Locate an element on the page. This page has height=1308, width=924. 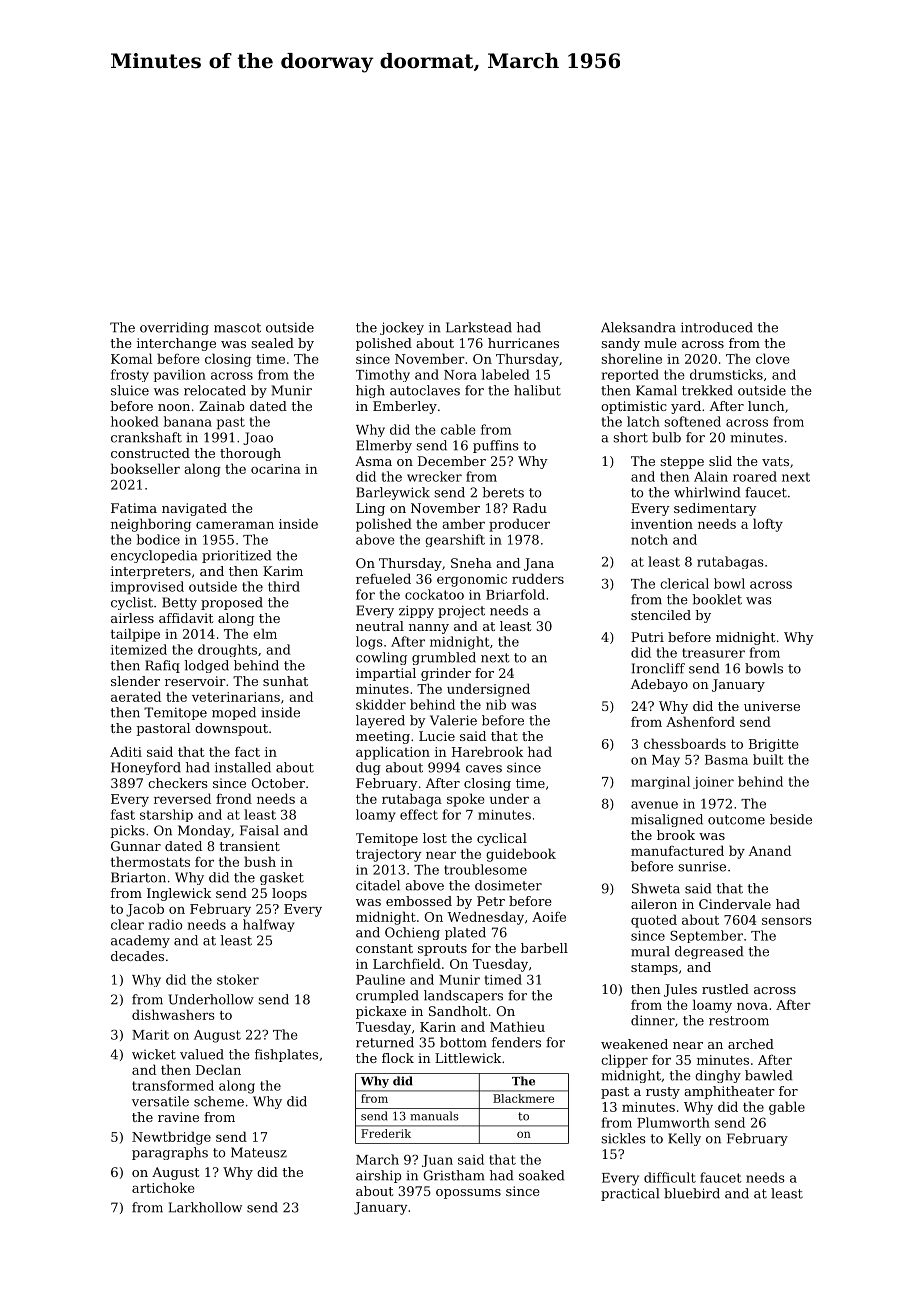
mascot is located at coordinates (237, 328).
